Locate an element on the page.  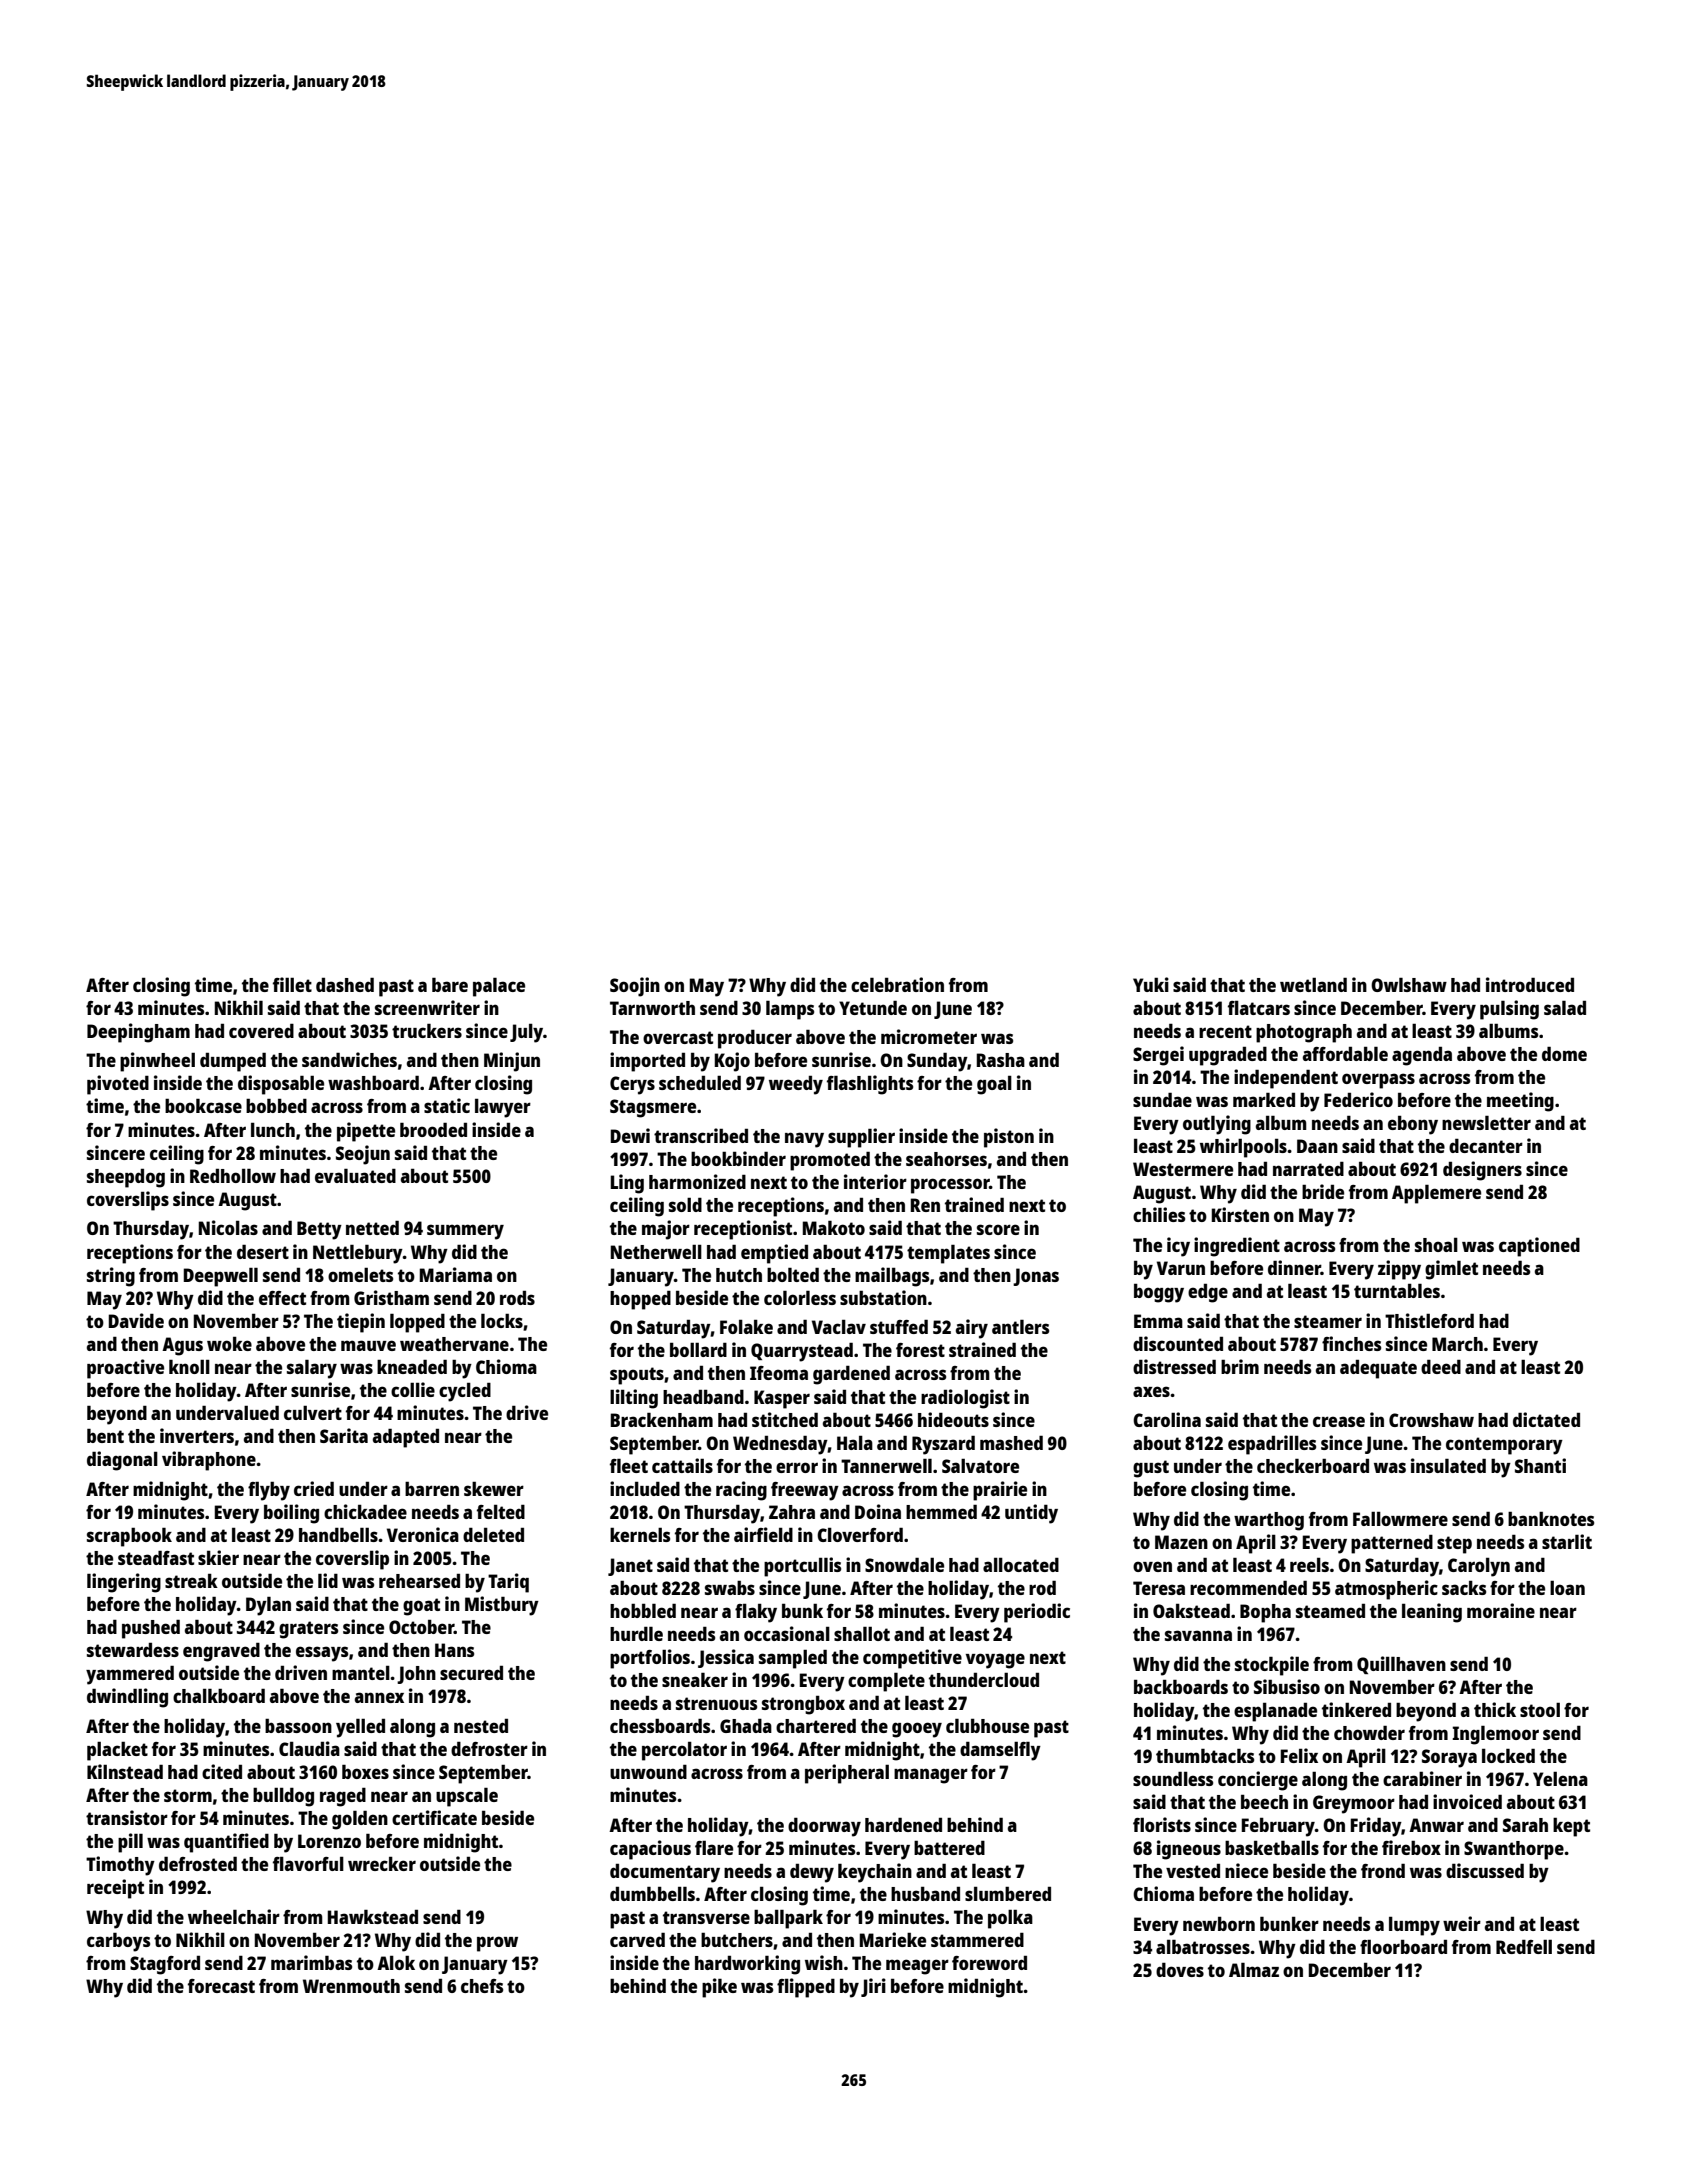
untidy is located at coordinates (1031, 1514).
